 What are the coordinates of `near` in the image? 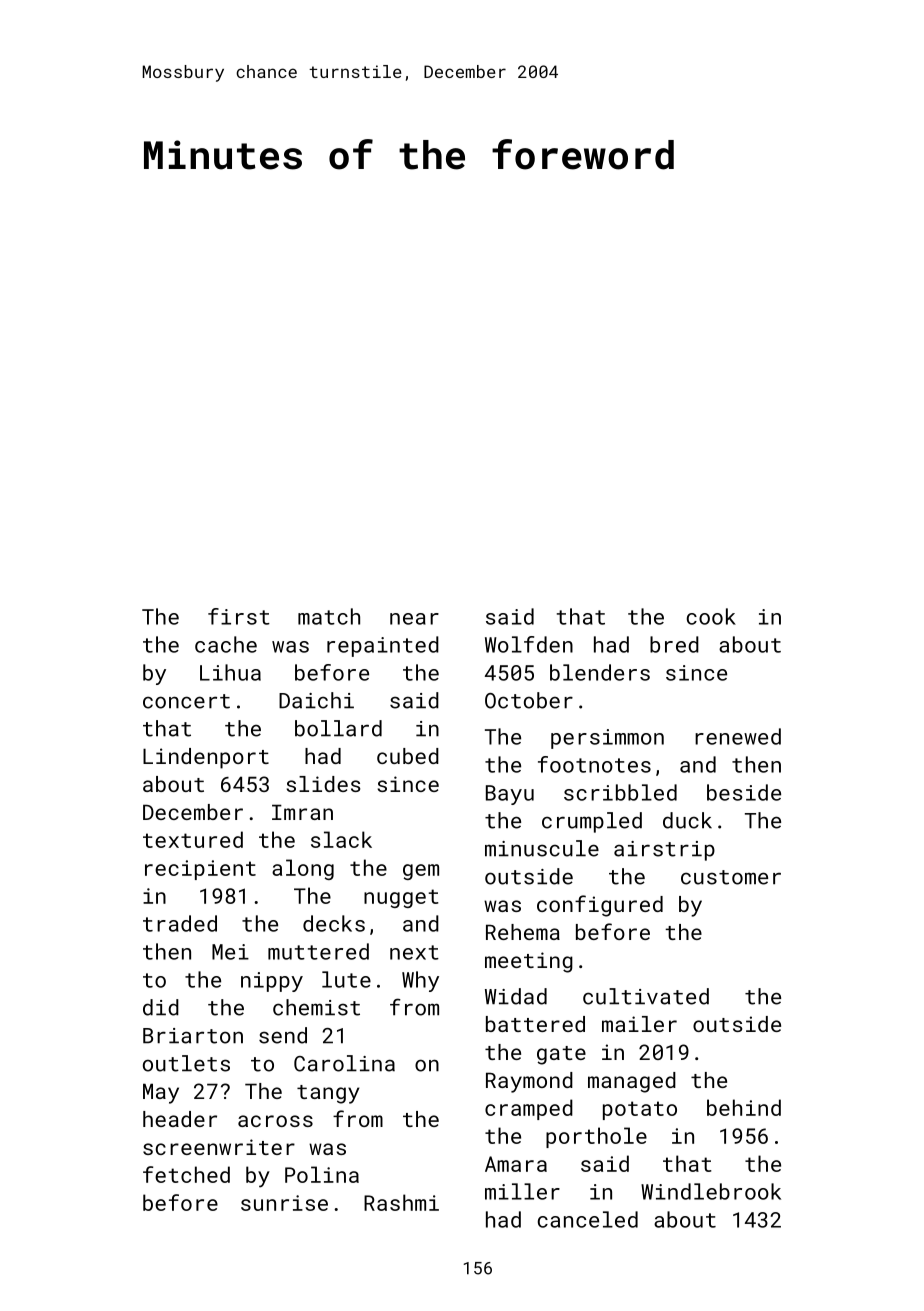 It's located at (414, 619).
